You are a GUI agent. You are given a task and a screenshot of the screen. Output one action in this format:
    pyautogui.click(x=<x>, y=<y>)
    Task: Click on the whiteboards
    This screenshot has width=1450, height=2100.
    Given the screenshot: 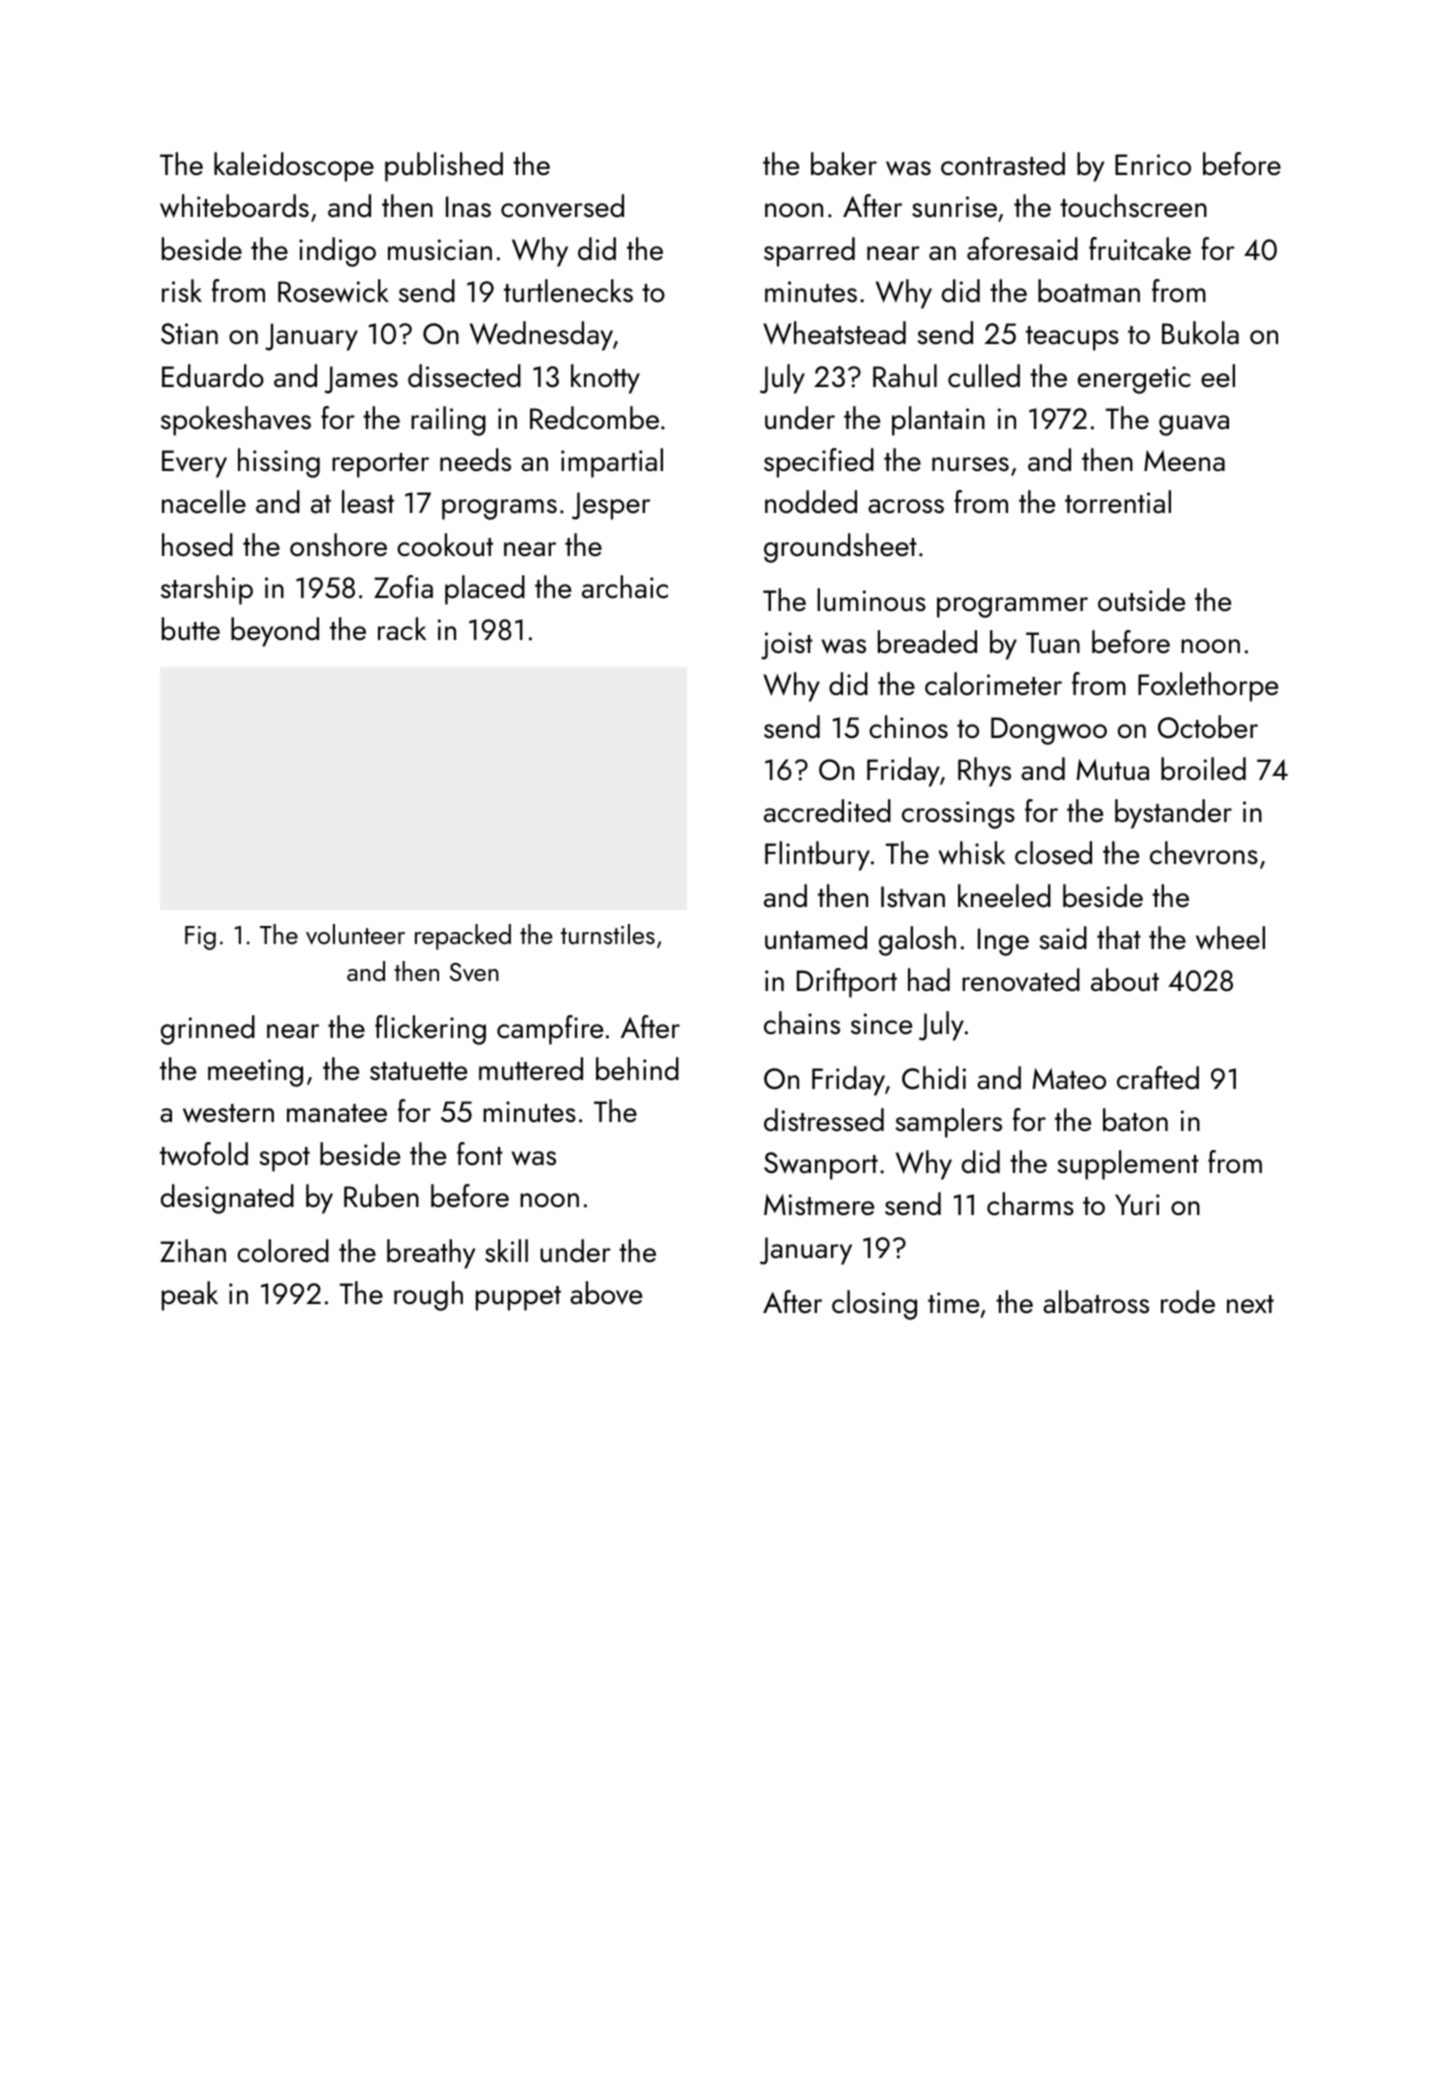 What is the action you would take?
    pyautogui.click(x=234, y=206)
